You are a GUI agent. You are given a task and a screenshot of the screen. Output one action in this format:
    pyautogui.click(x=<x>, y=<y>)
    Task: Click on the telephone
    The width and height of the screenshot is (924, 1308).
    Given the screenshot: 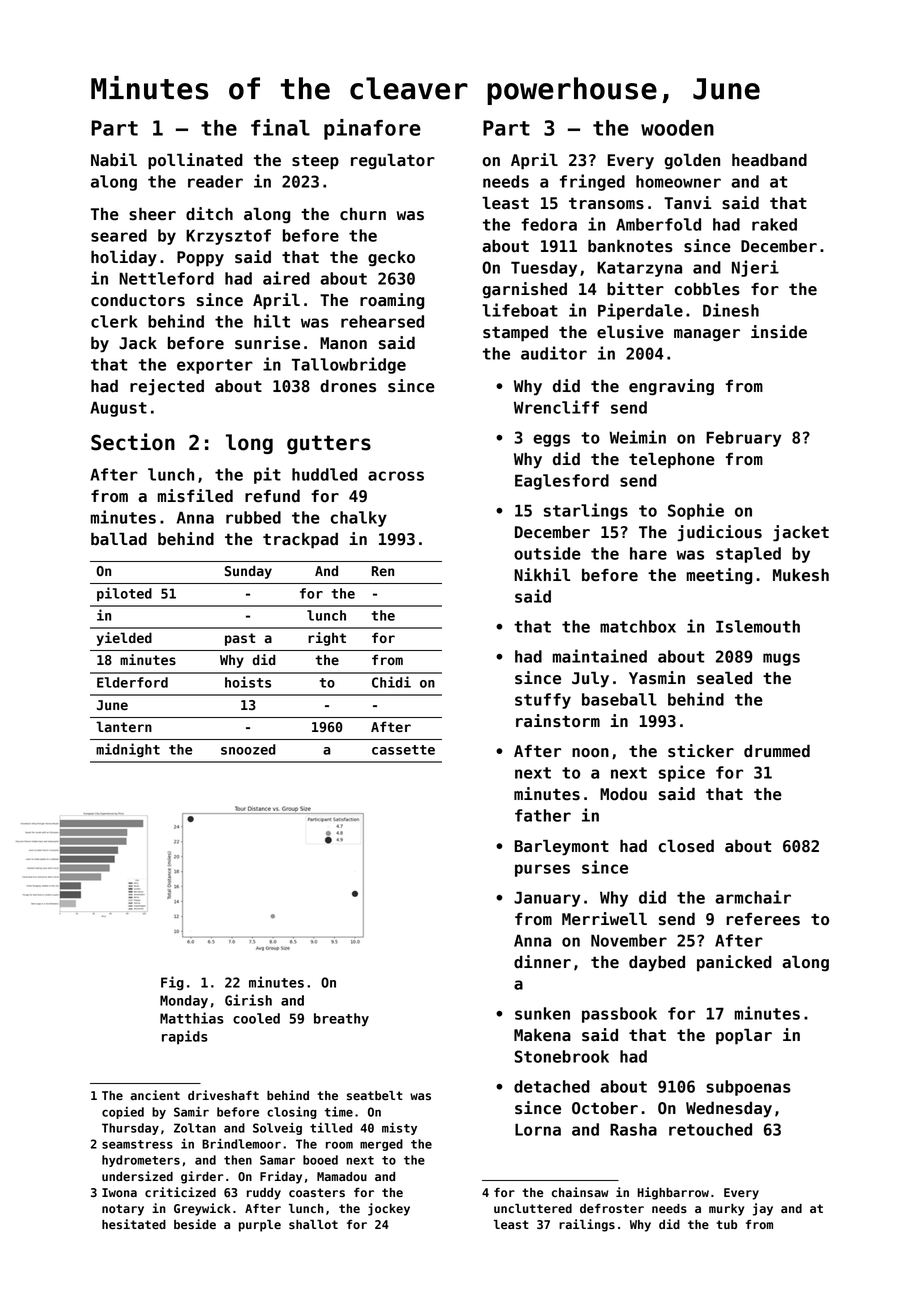 What is the action you would take?
    pyautogui.click(x=672, y=460)
